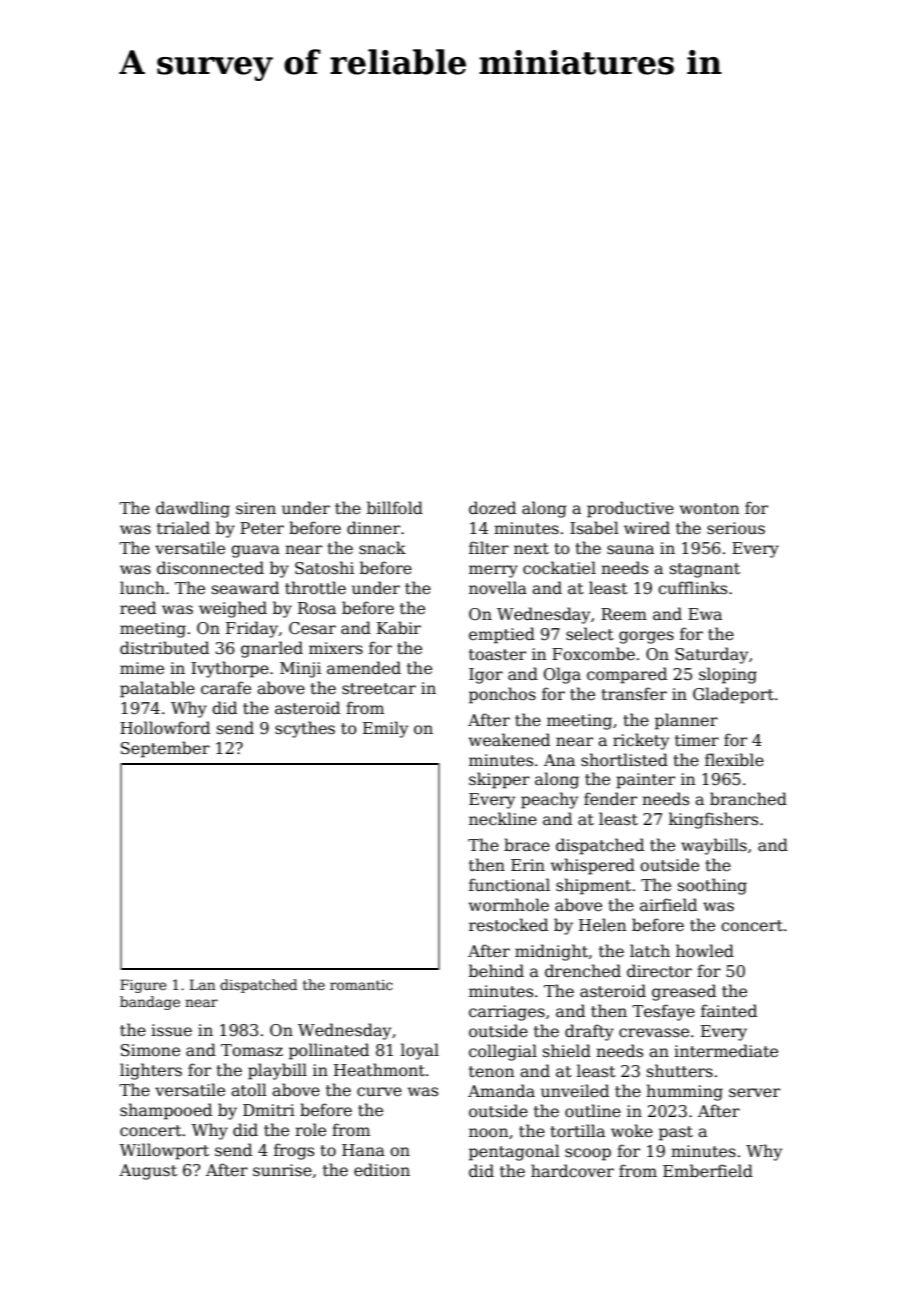 This image has height=1316, width=908. What do you see at coordinates (157, 689) in the image?
I see `palatable` at bounding box center [157, 689].
